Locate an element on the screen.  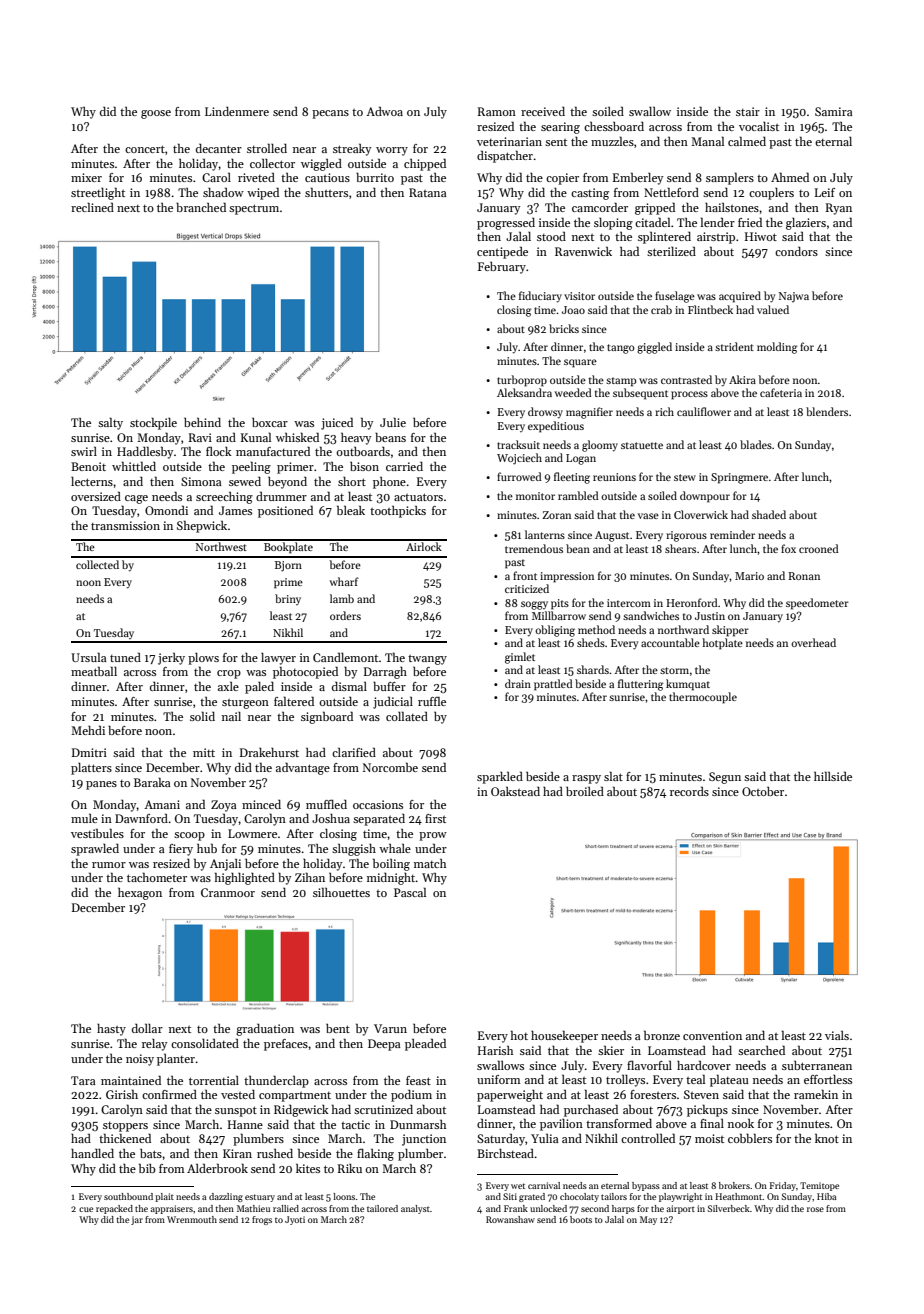
juiced is located at coordinates (337, 423).
